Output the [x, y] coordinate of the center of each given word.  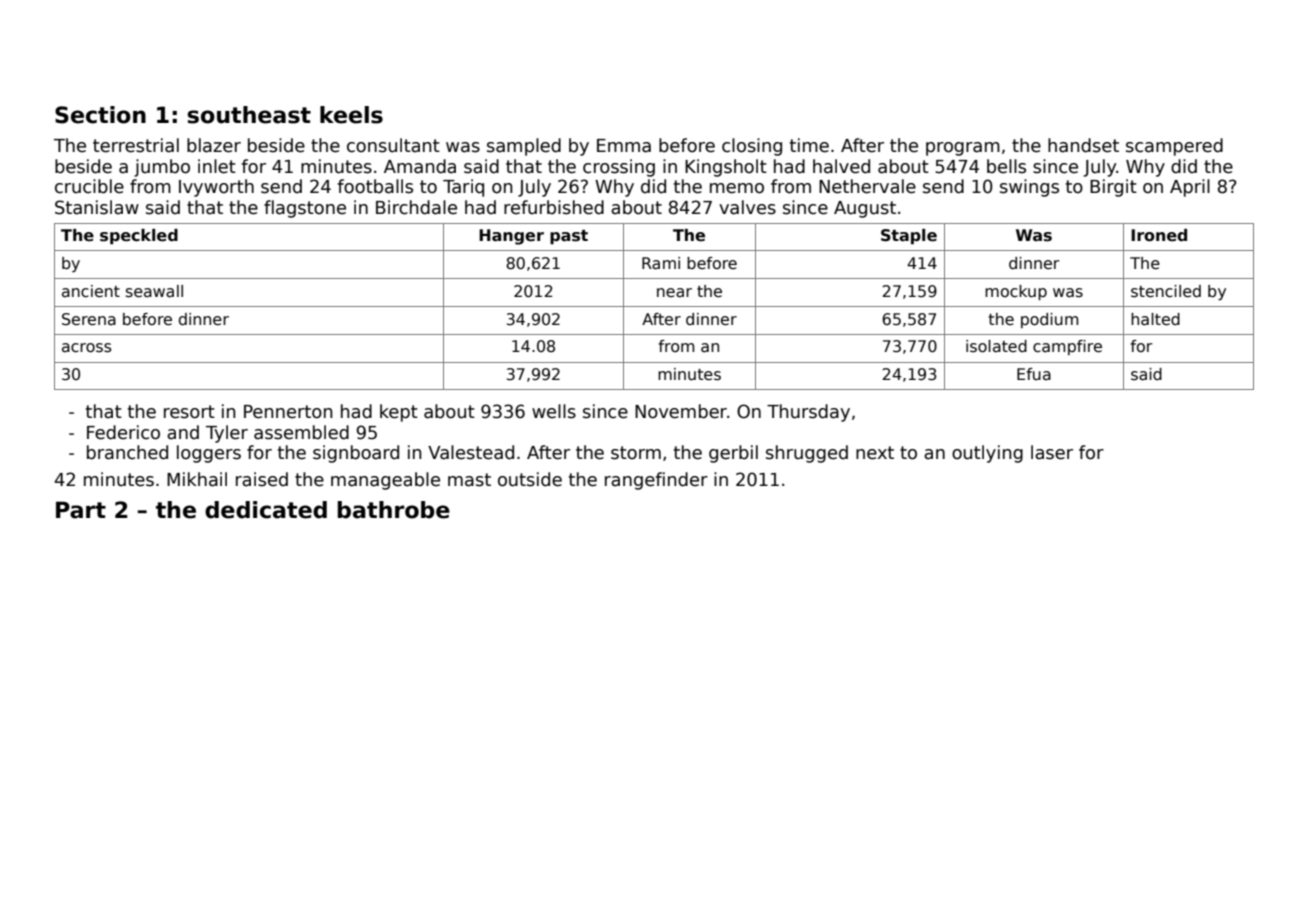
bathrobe [394, 510]
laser [1052, 452]
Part [81, 510]
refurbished [554, 207]
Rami [661, 263]
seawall [154, 291]
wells [554, 411]
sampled [524, 147]
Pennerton [288, 412]
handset [1083, 145]
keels [351, 115]
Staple [909, 237]
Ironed [1159, 235]
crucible [89, 186]
